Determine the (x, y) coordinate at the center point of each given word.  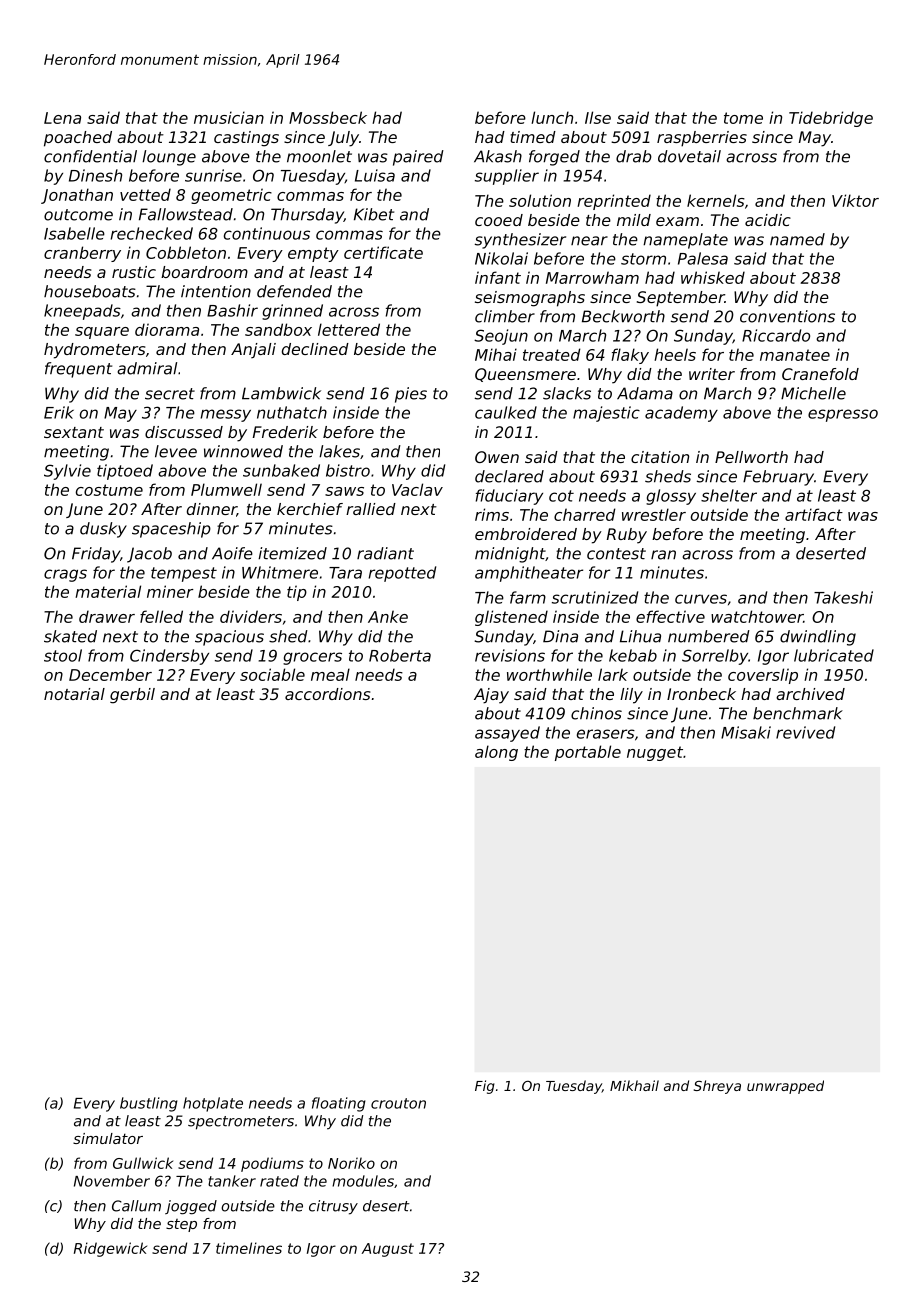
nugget (655, 753)
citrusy (333, 1207)
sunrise (213, 175)
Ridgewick (110, 1249)
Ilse (598, 117)
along (496, 753)
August (388, 1250)
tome (743, 118)
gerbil (132, 696)
